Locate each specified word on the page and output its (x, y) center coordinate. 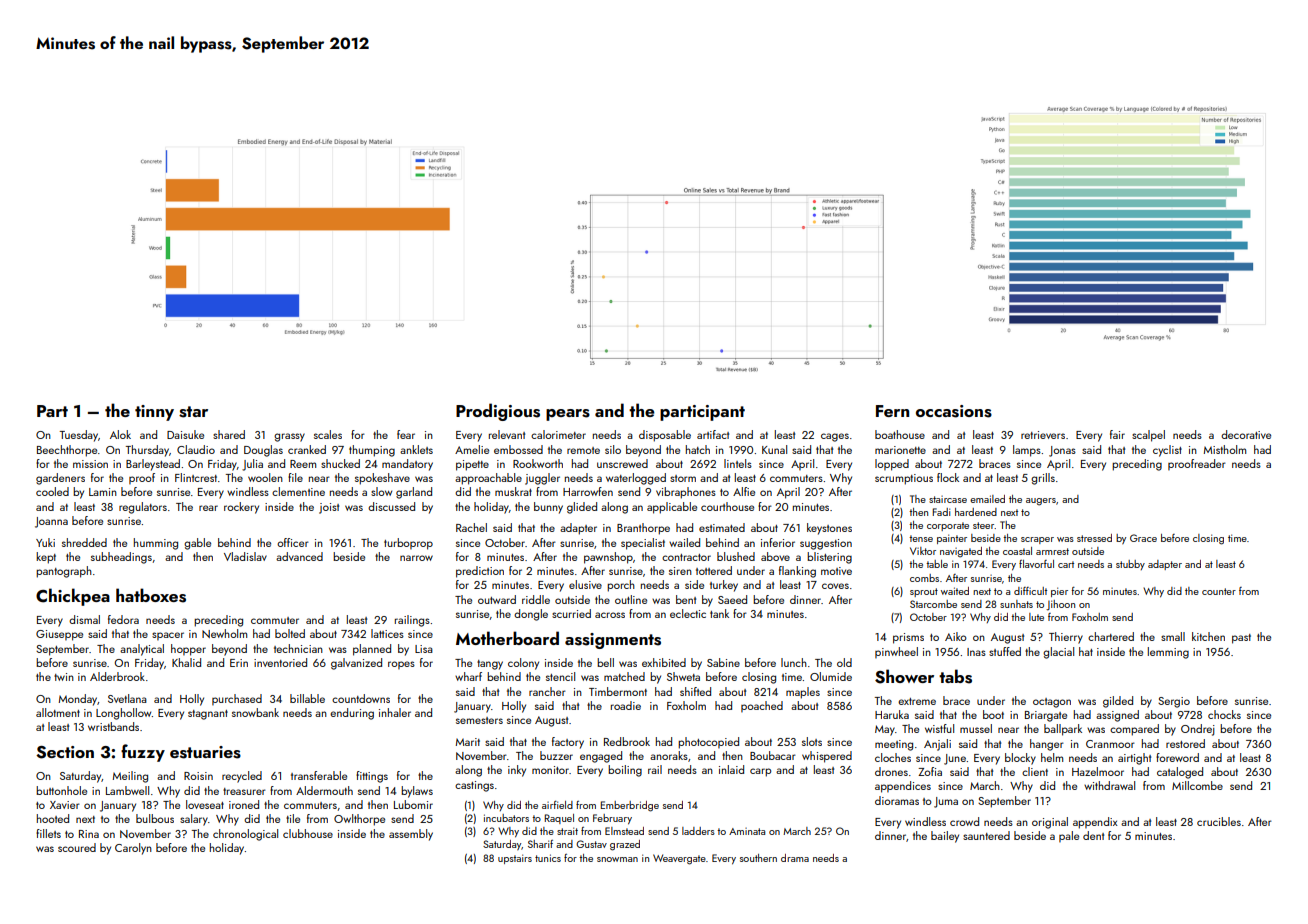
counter (1219, 591)
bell (605, 662)
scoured (77, 847)
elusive (585, 584)
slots (812, 741)
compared (1134, 730)
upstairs (515, 859)
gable (197, 544)
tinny (154, 413)
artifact (713, 434)
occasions (954, 411)
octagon (1052, 703)
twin (64, 677)
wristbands (113, 726)
